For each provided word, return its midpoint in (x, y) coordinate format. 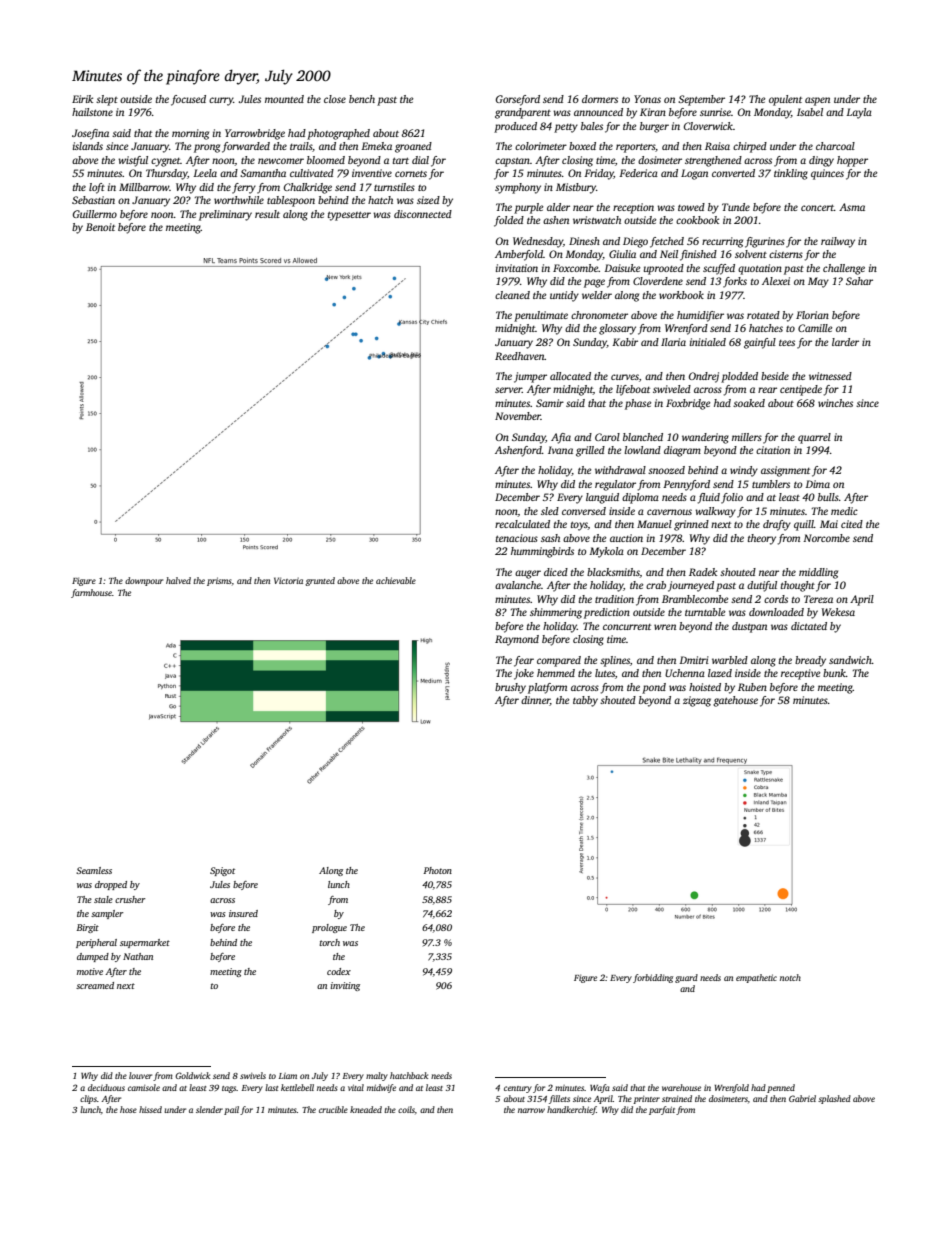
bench (362, 99)
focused (188, 100)
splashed (834, 1099)
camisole (144, 1087)
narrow (531, 1110)
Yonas (647, 99)
